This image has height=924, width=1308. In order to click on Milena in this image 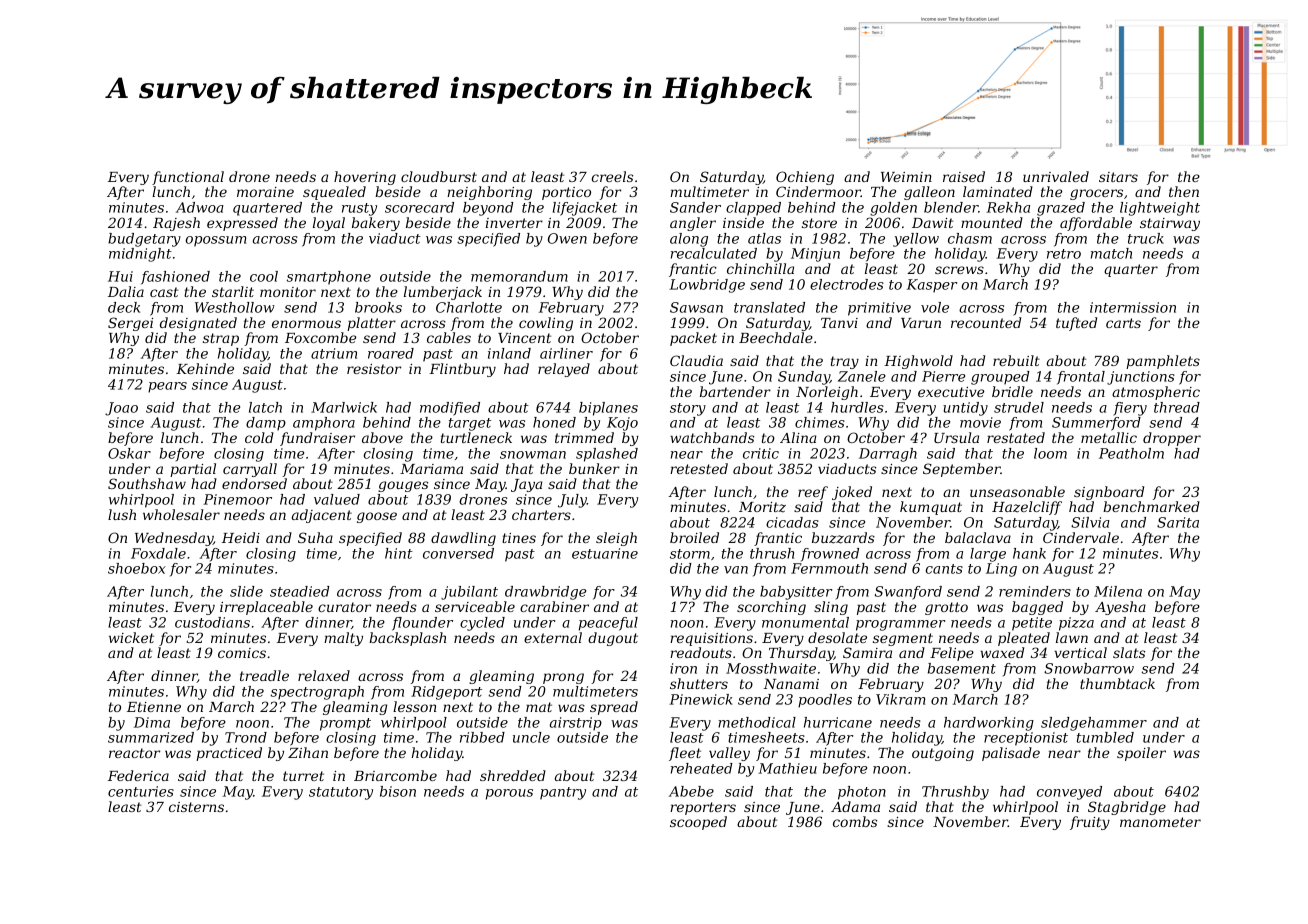, I will do `click(1118, 591)`.
